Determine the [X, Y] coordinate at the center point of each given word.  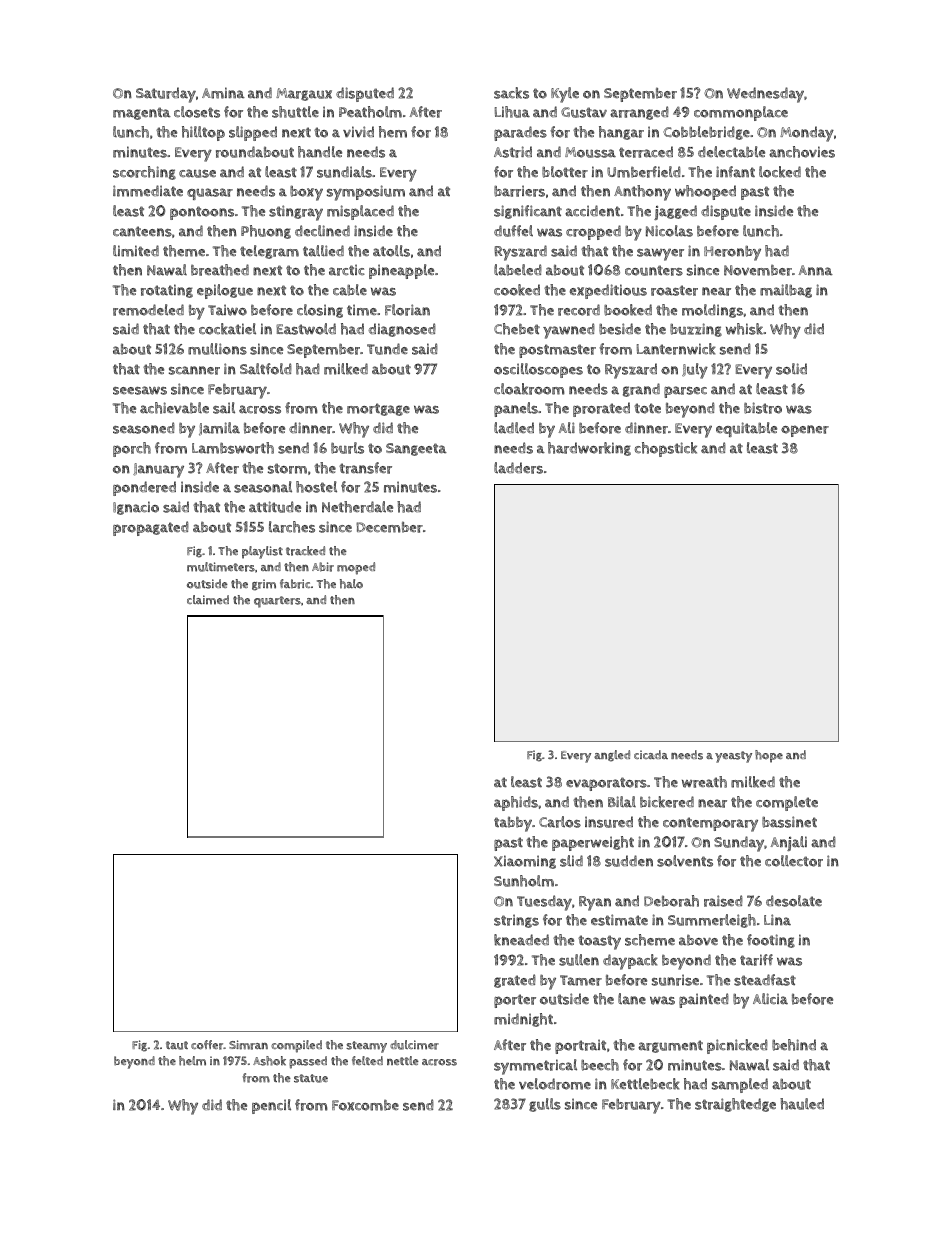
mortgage [378, 409]
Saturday [166, 95]
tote [647, 408]
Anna [815, 270]
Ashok [269, 1061]
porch [132, 449]
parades [520, 133]
